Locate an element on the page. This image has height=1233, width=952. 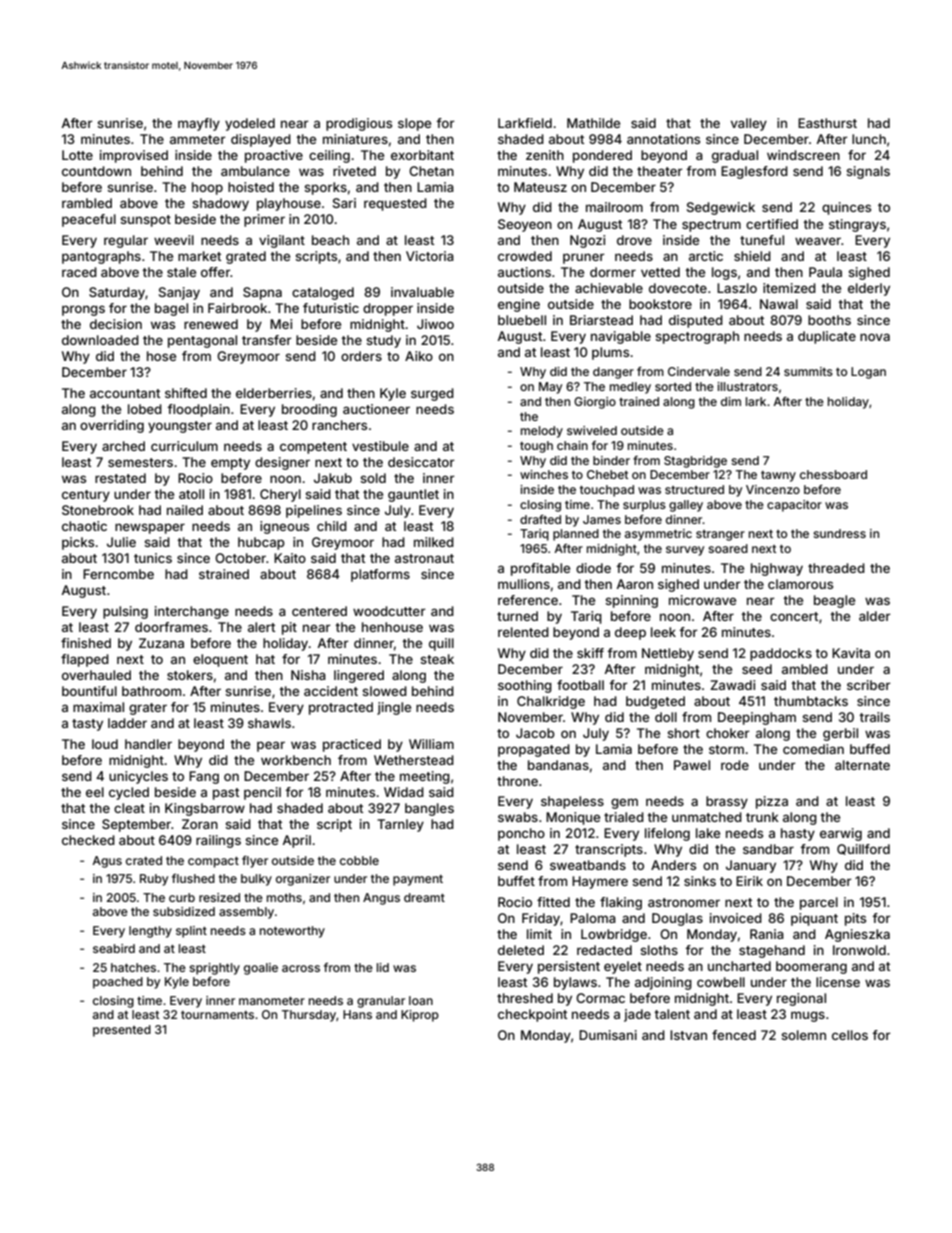
bluebell is located at coordinates (522, 320).
